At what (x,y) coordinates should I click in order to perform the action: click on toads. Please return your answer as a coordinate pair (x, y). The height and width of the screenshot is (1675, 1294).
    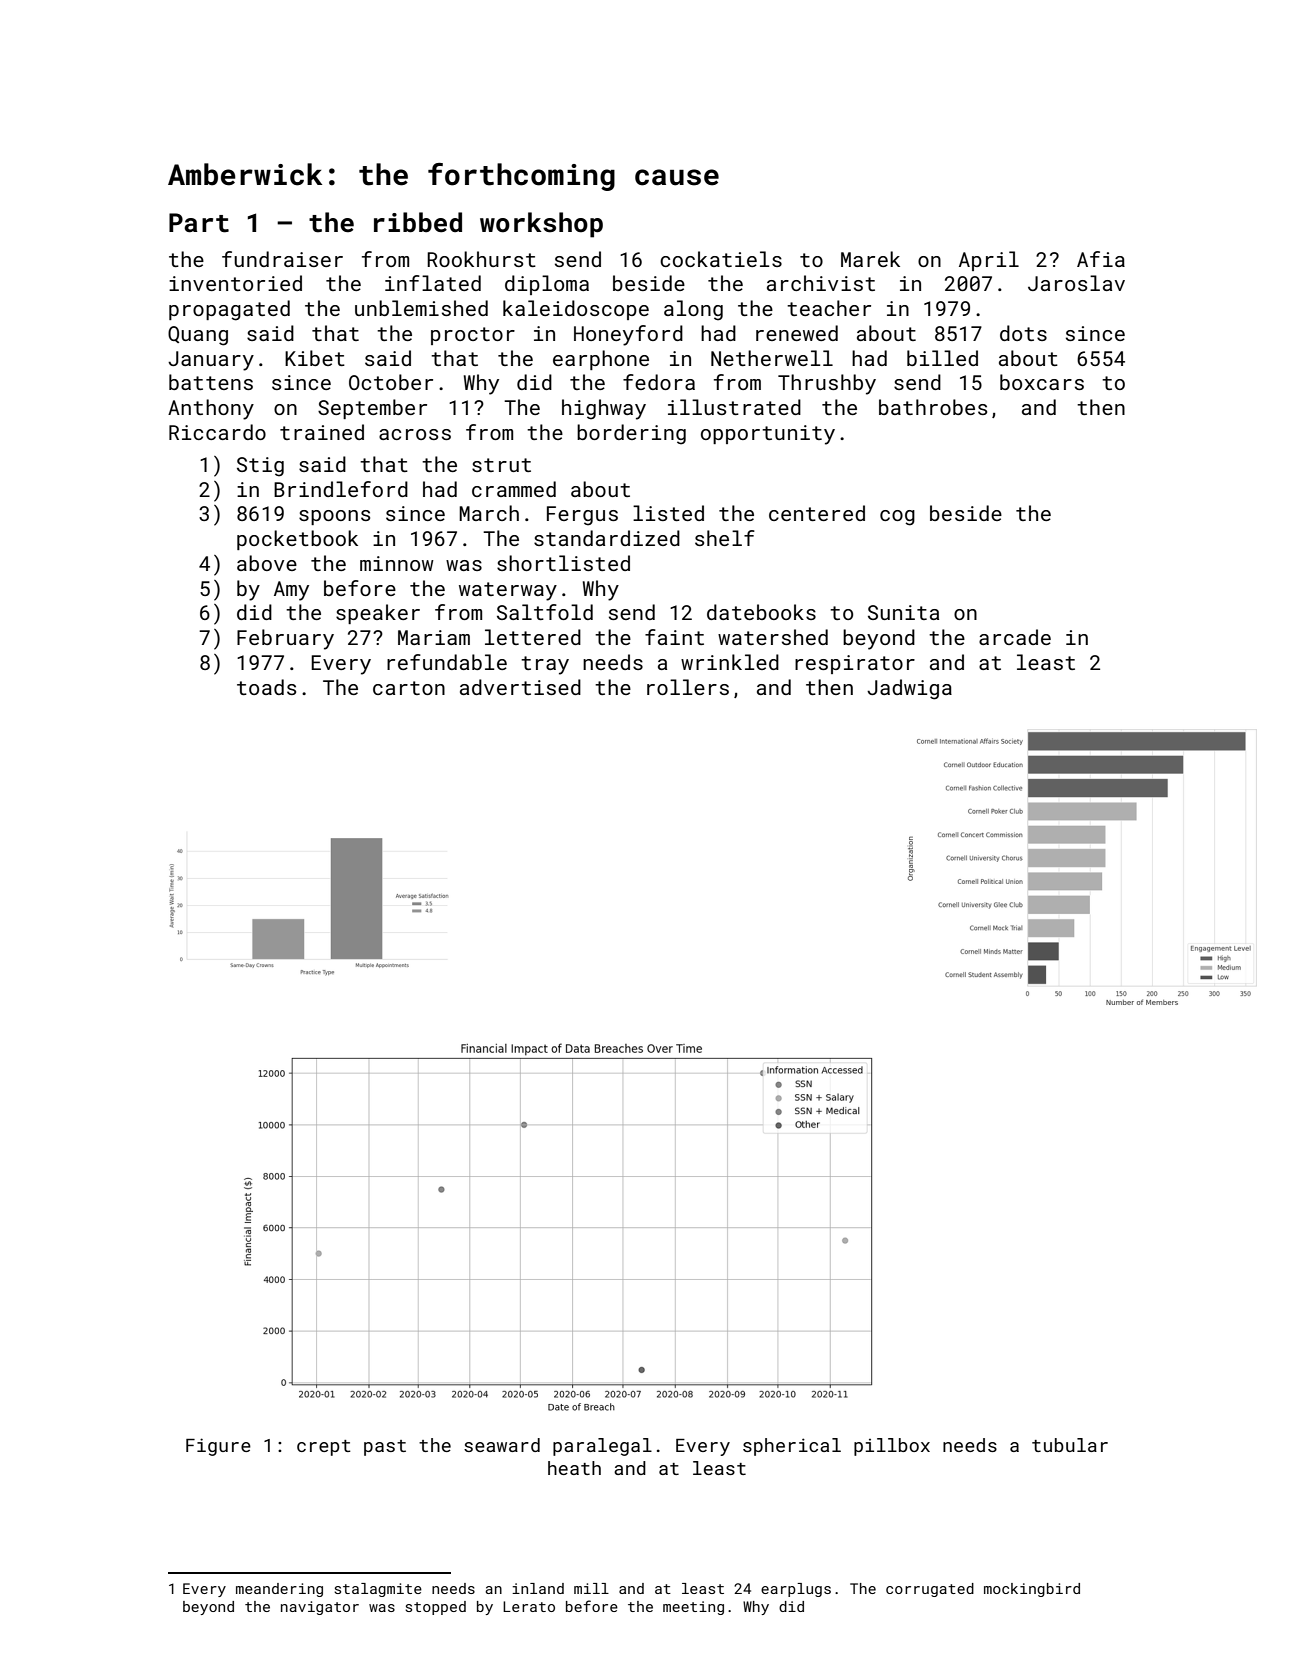
    Looking at the image, I should click on (266, 687).
